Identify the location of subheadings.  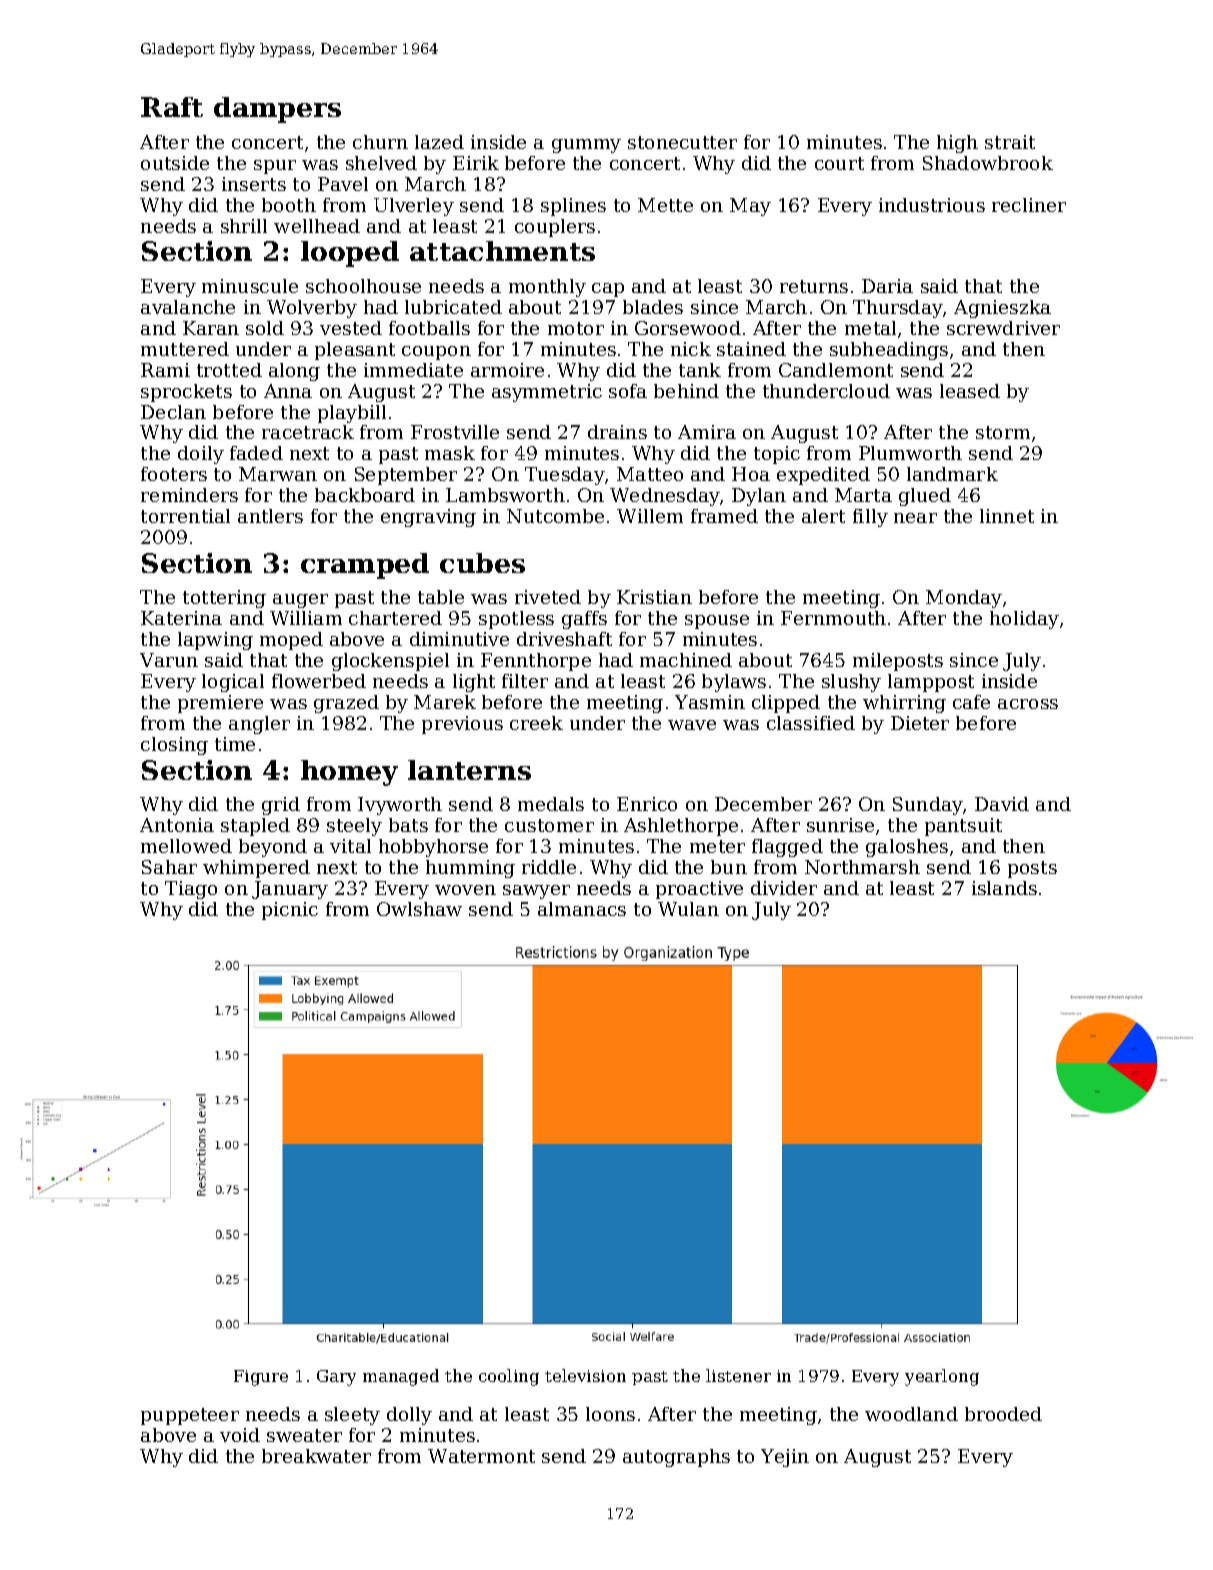
(889, 351).
